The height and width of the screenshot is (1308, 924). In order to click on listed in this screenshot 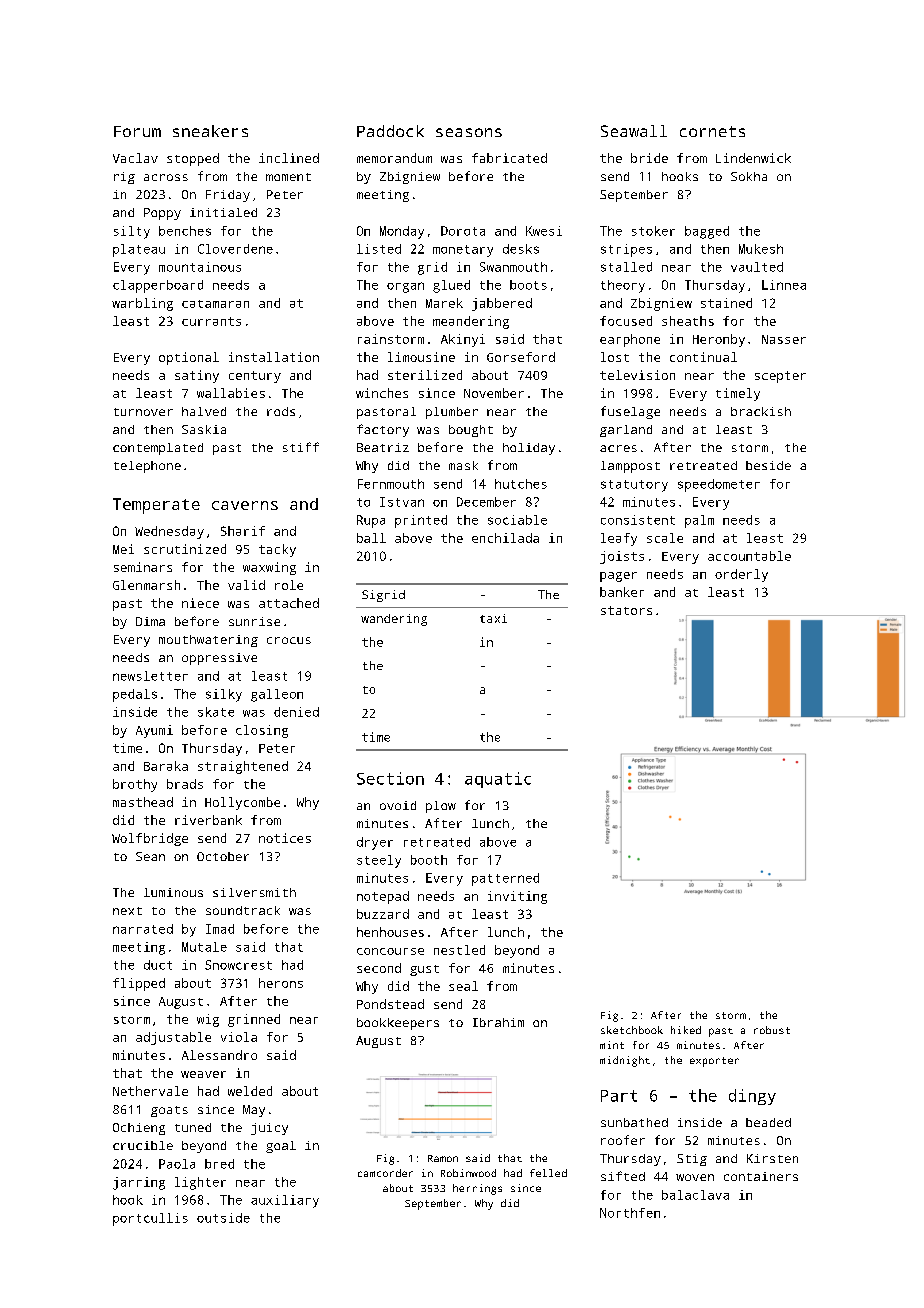, I will do `click(379, 249)`.
